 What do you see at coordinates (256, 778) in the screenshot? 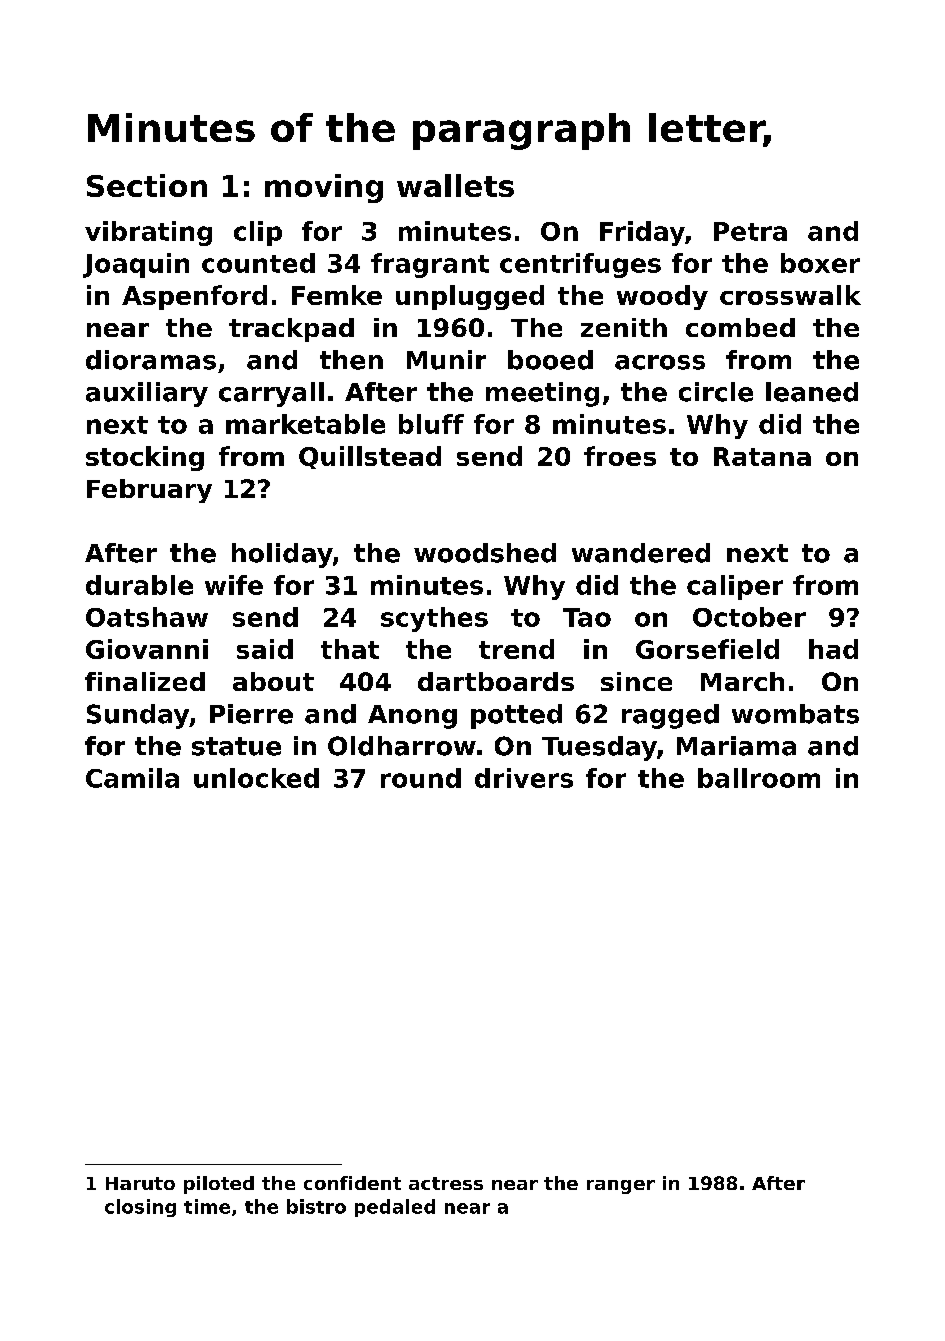
I see `unlocked` at bounding box center [256, 778].
